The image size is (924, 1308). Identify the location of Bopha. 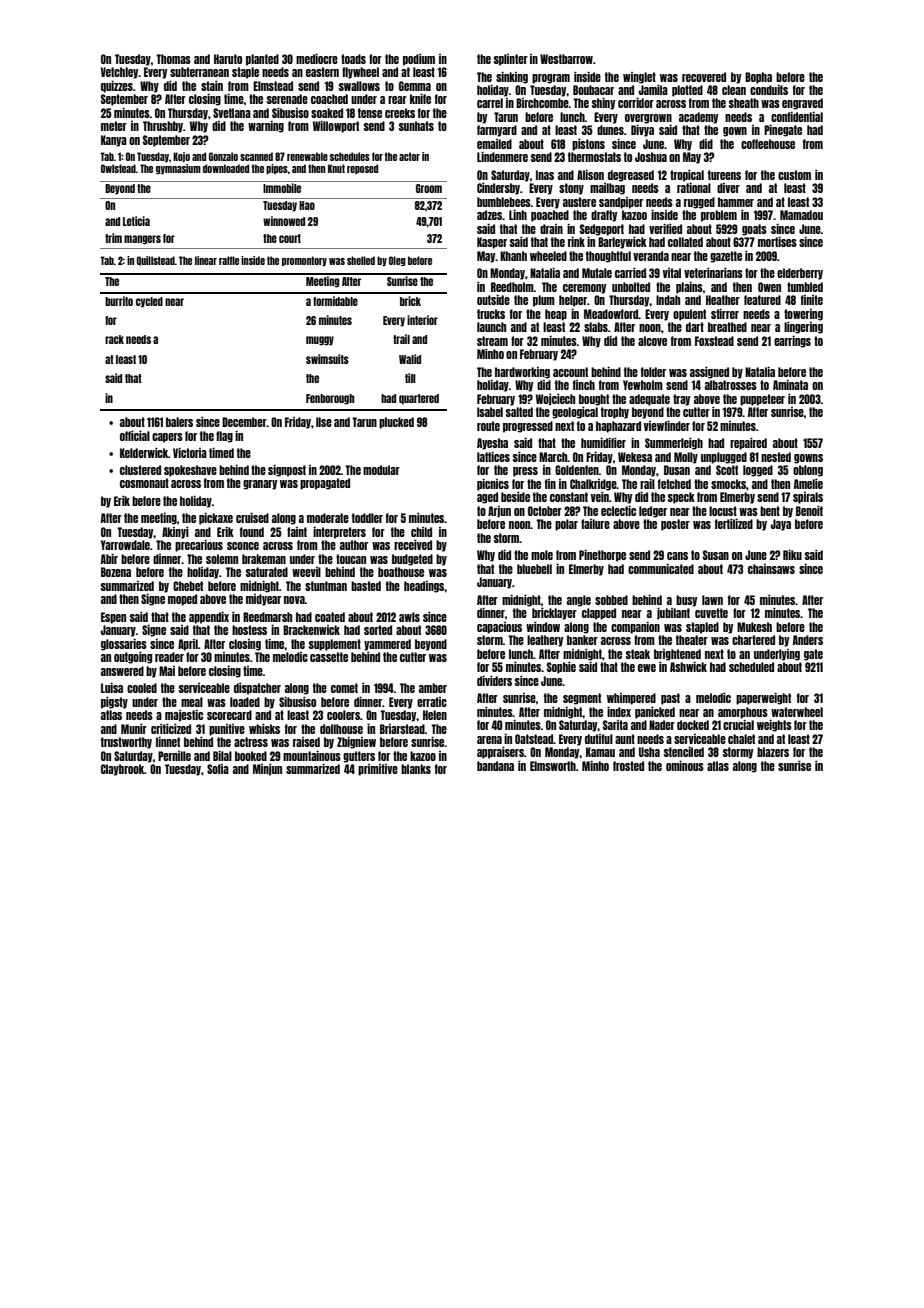
(758, 78).
